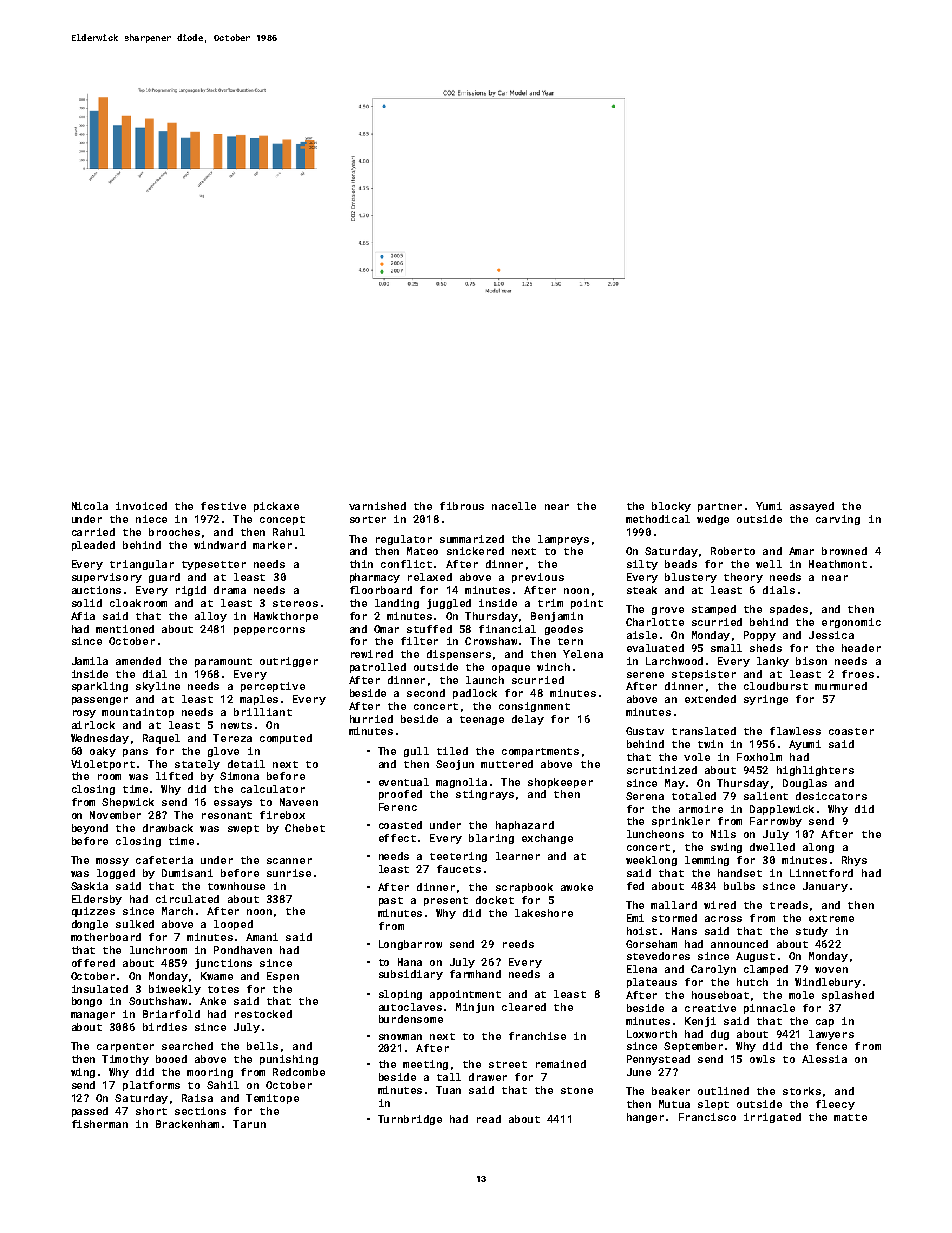 This screenshot has width=952, height=1233. I want to click on exchange, so click(547, 839).
